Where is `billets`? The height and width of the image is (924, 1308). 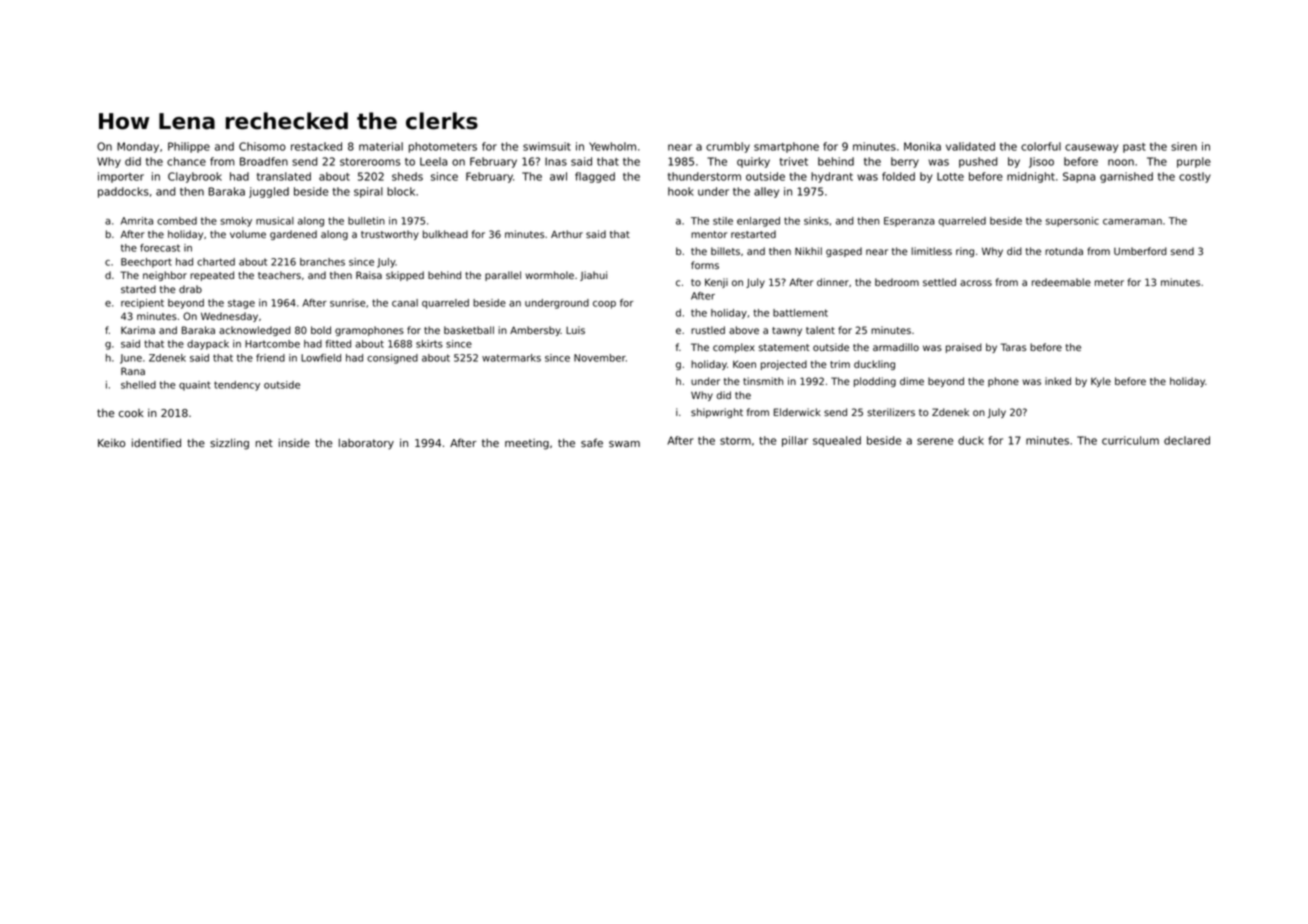 billets is located at coordinates (725, 251).
